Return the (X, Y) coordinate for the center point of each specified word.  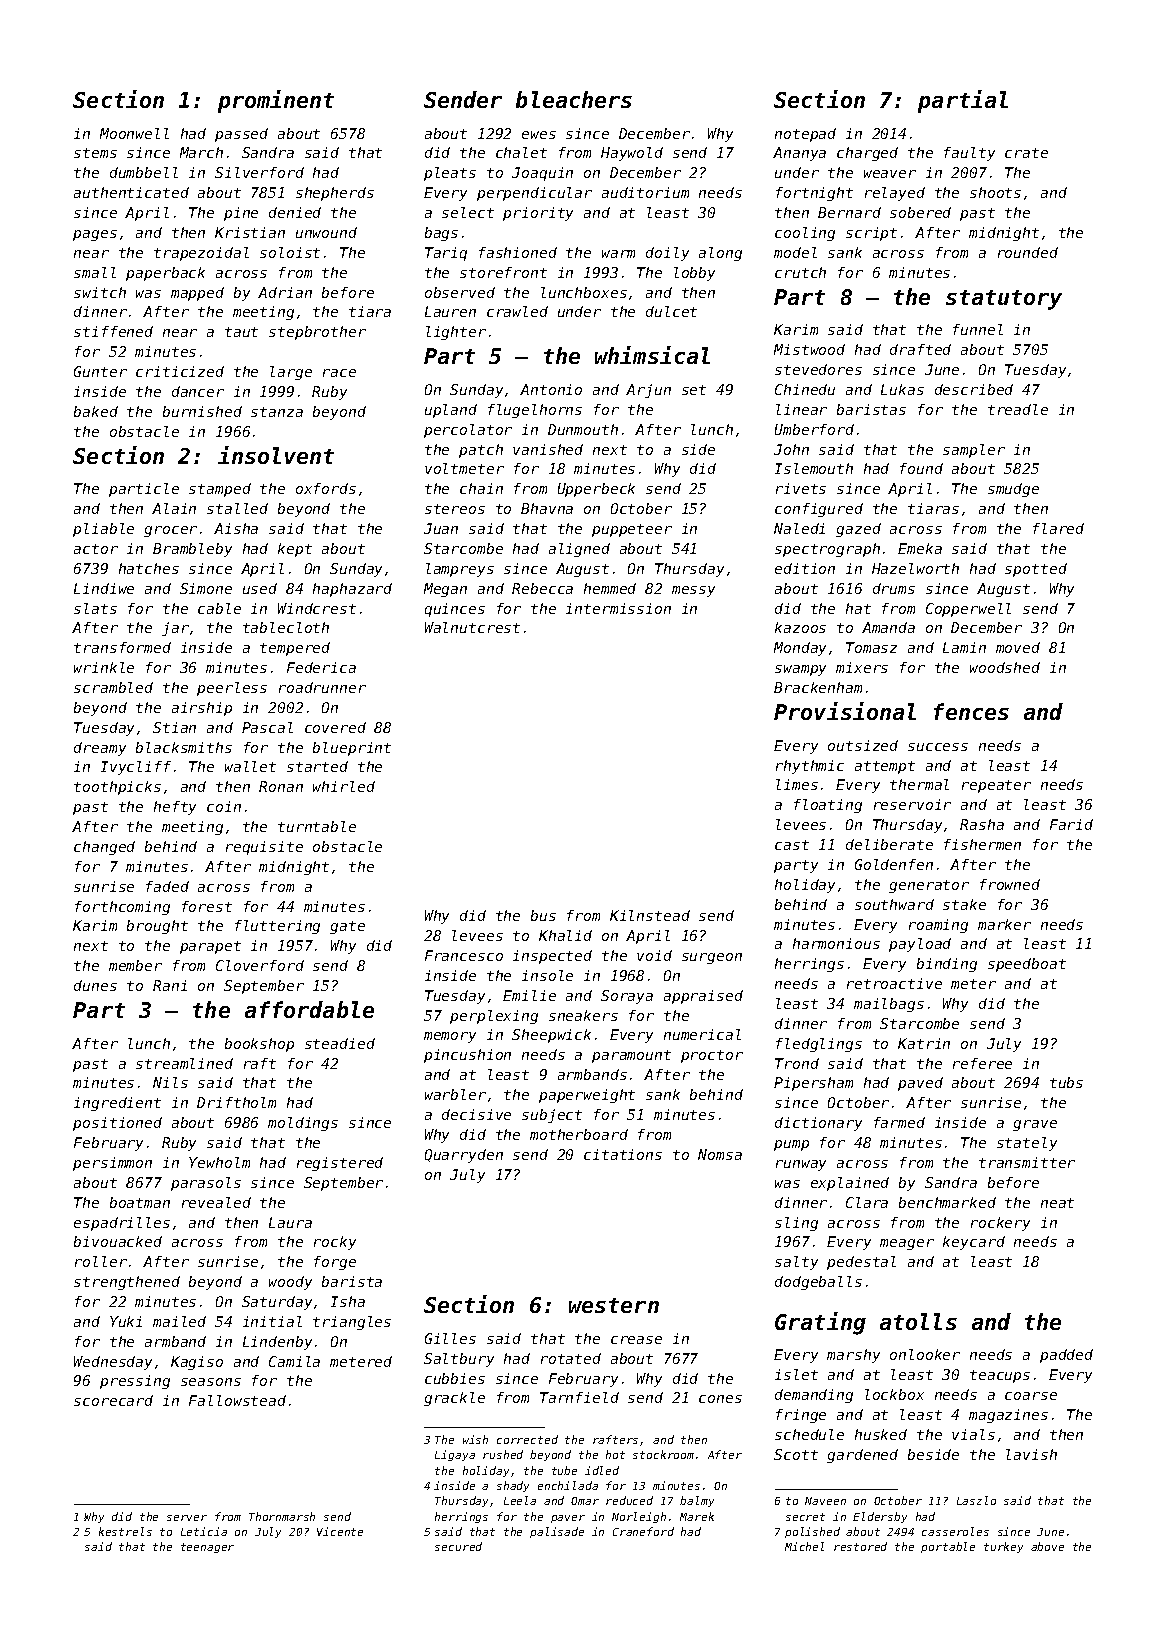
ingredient (117, 1104)
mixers (862, 667)
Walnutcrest (472, 627)
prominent (276, 101)
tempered (295, 649)
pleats (450, 174)
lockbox (894, 1394)
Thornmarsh (282, 1516)
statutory (1004, 300)
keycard (974, 1243)
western (614, 1305)
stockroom (663, 1454)
